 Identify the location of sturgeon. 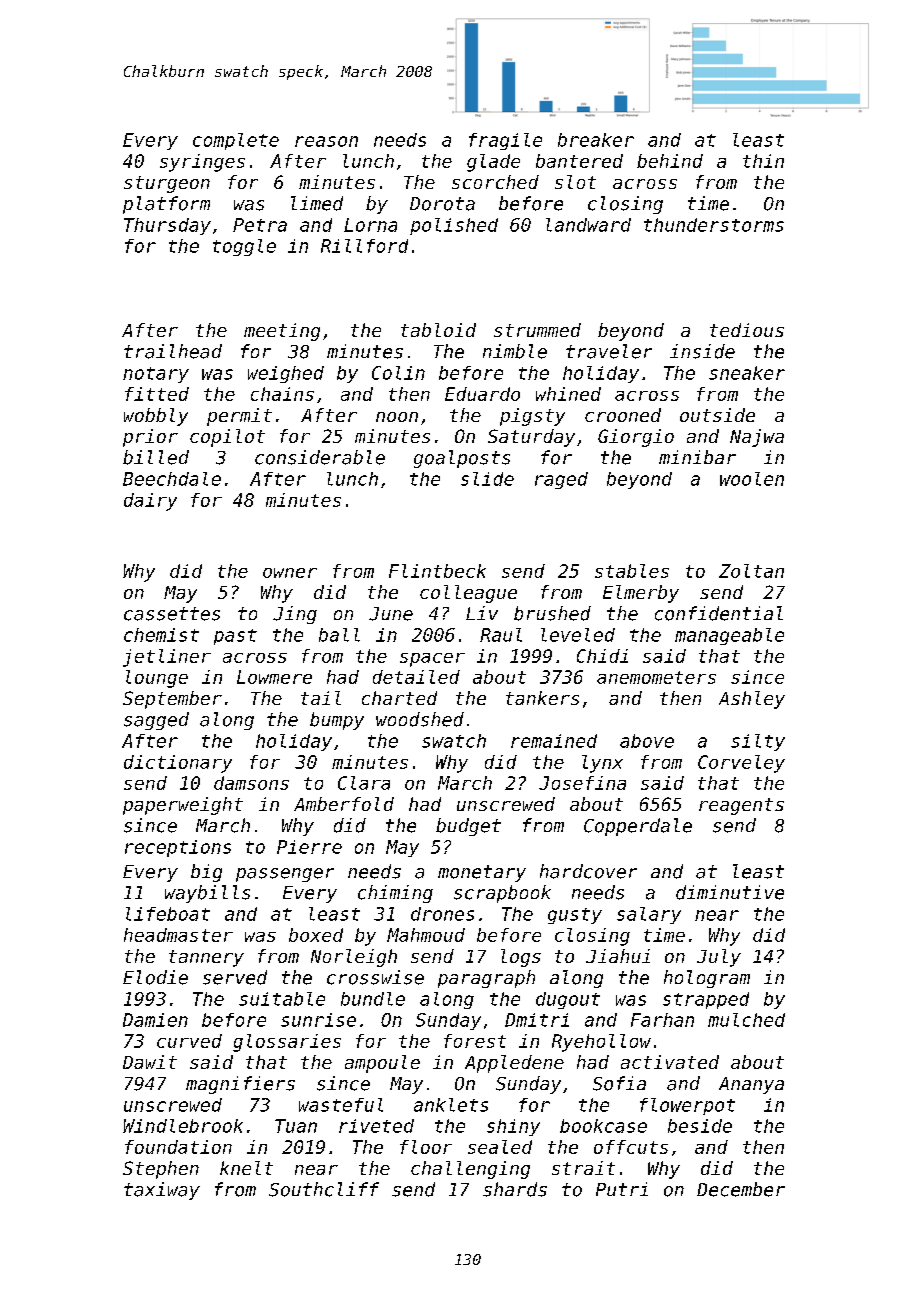
(167, 184).
